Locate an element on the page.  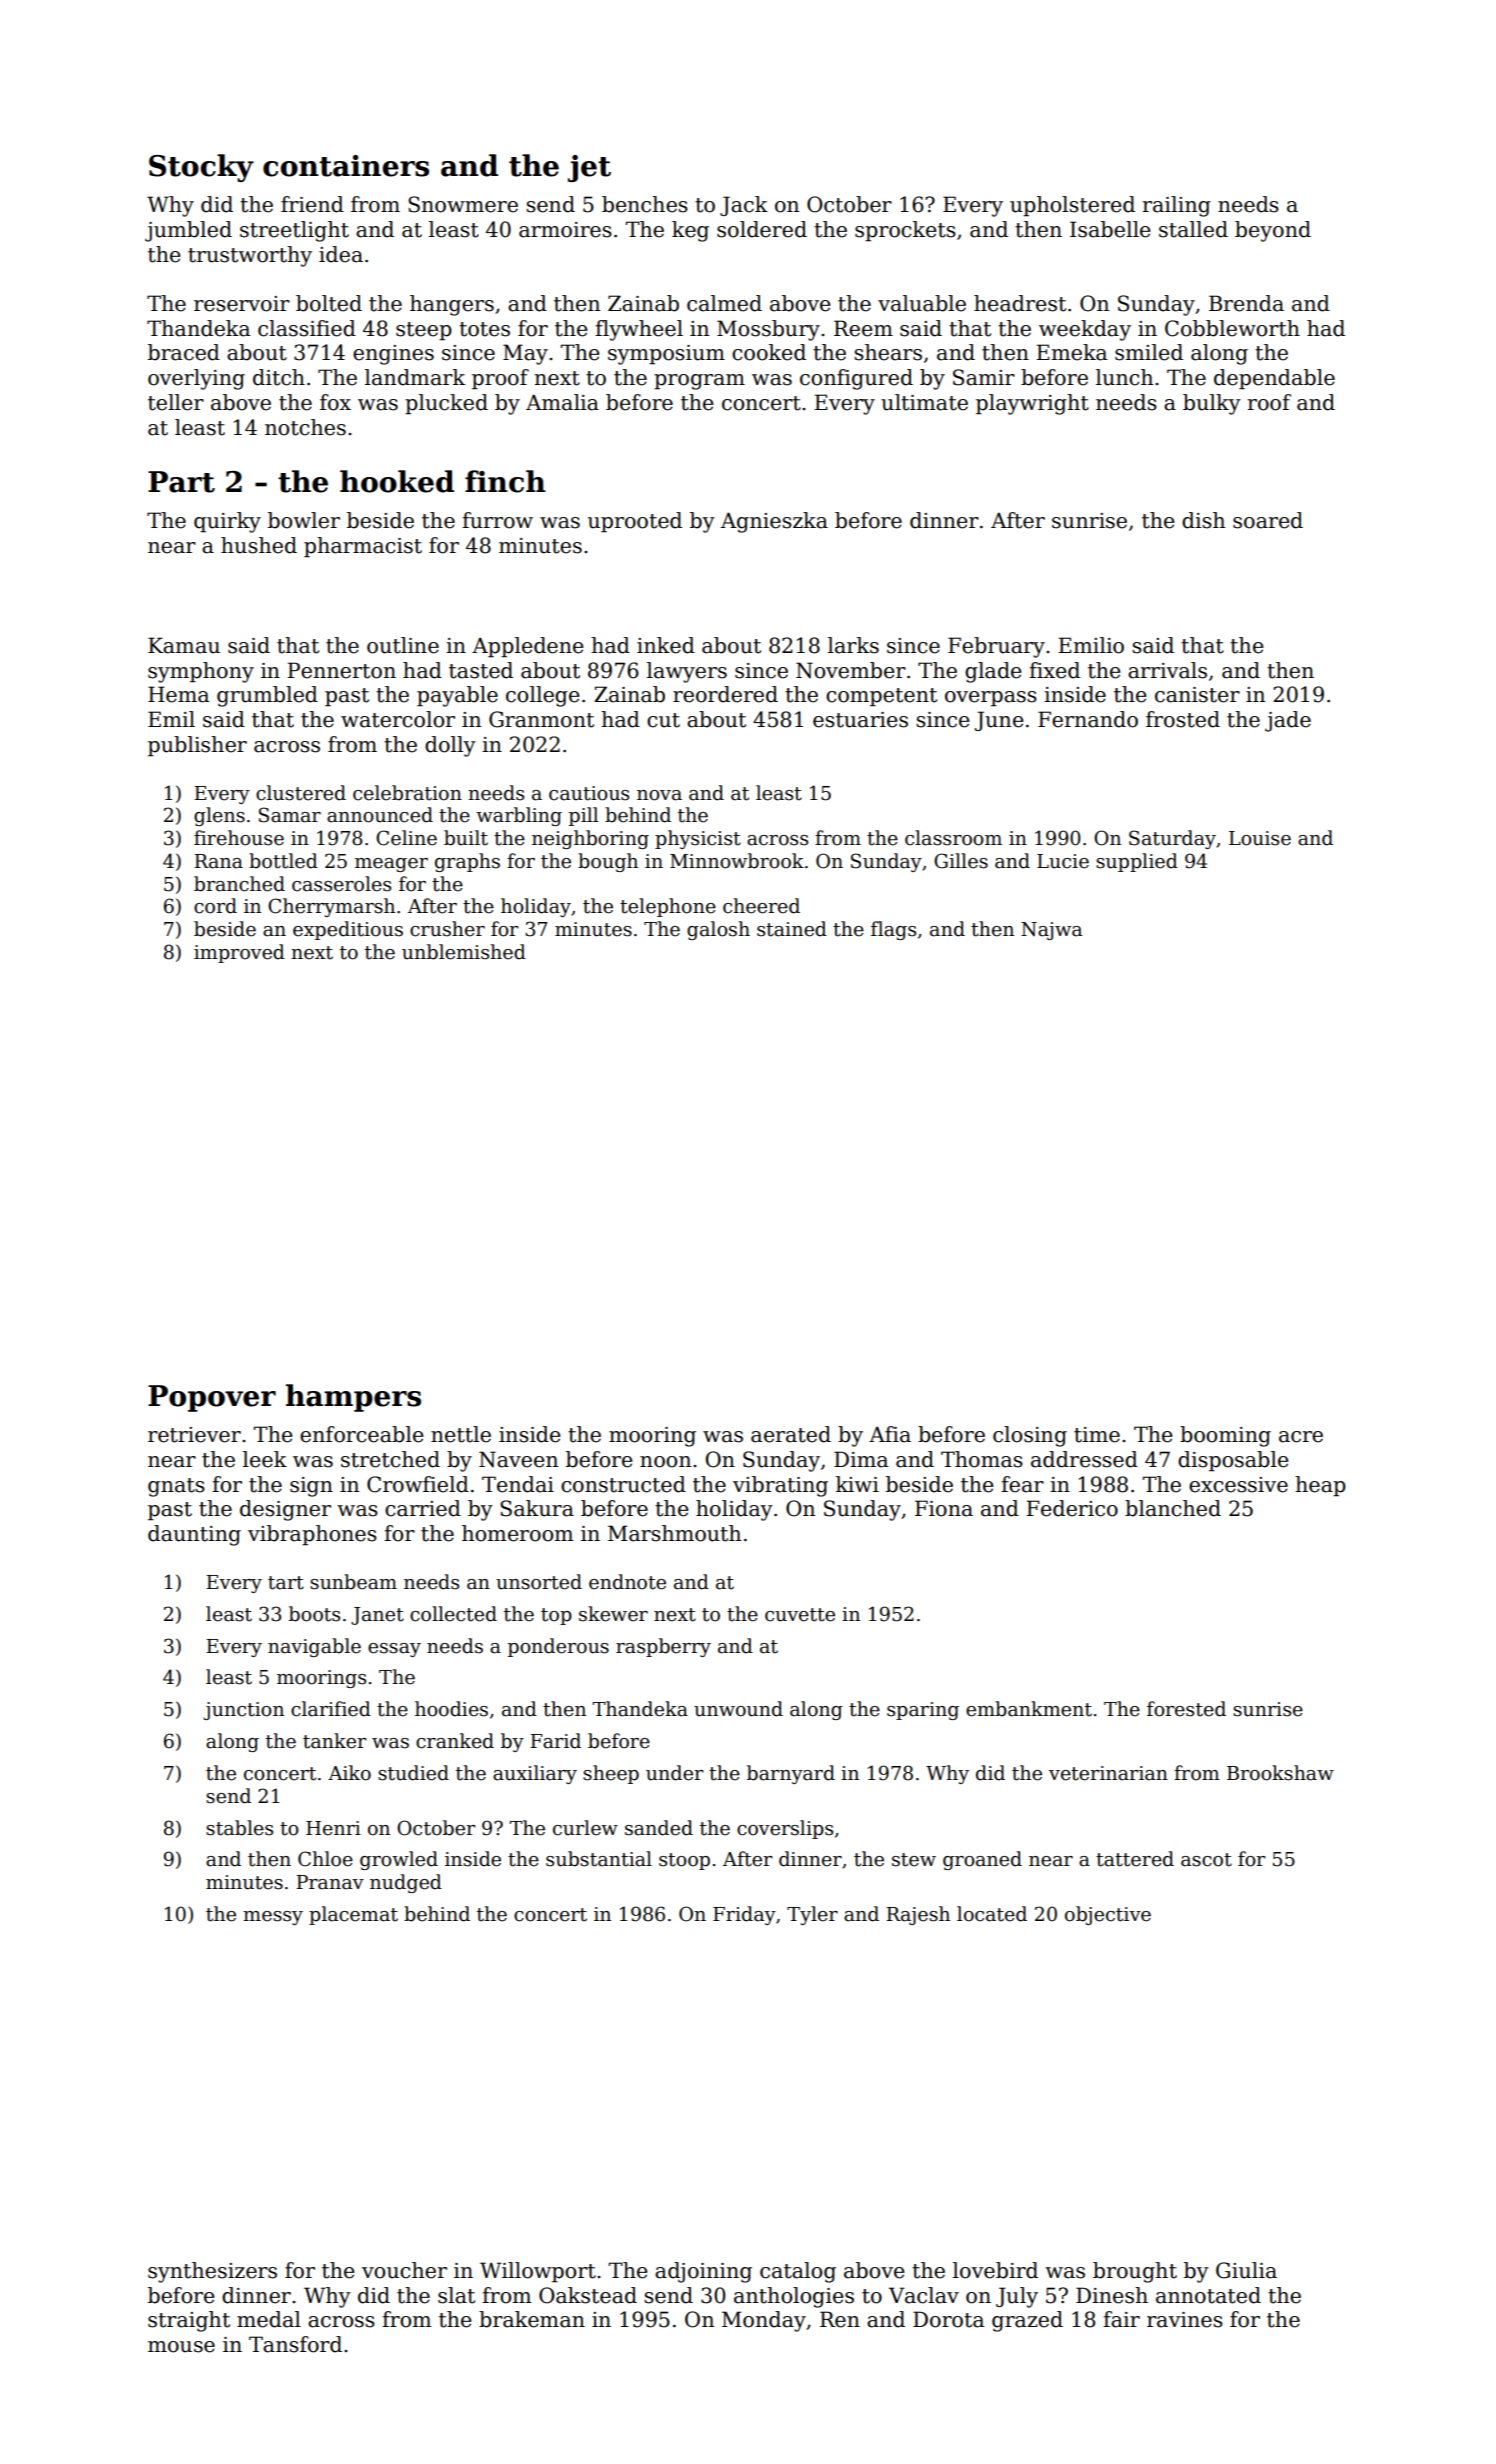
Stocky is located at coordinates (201, 168).
